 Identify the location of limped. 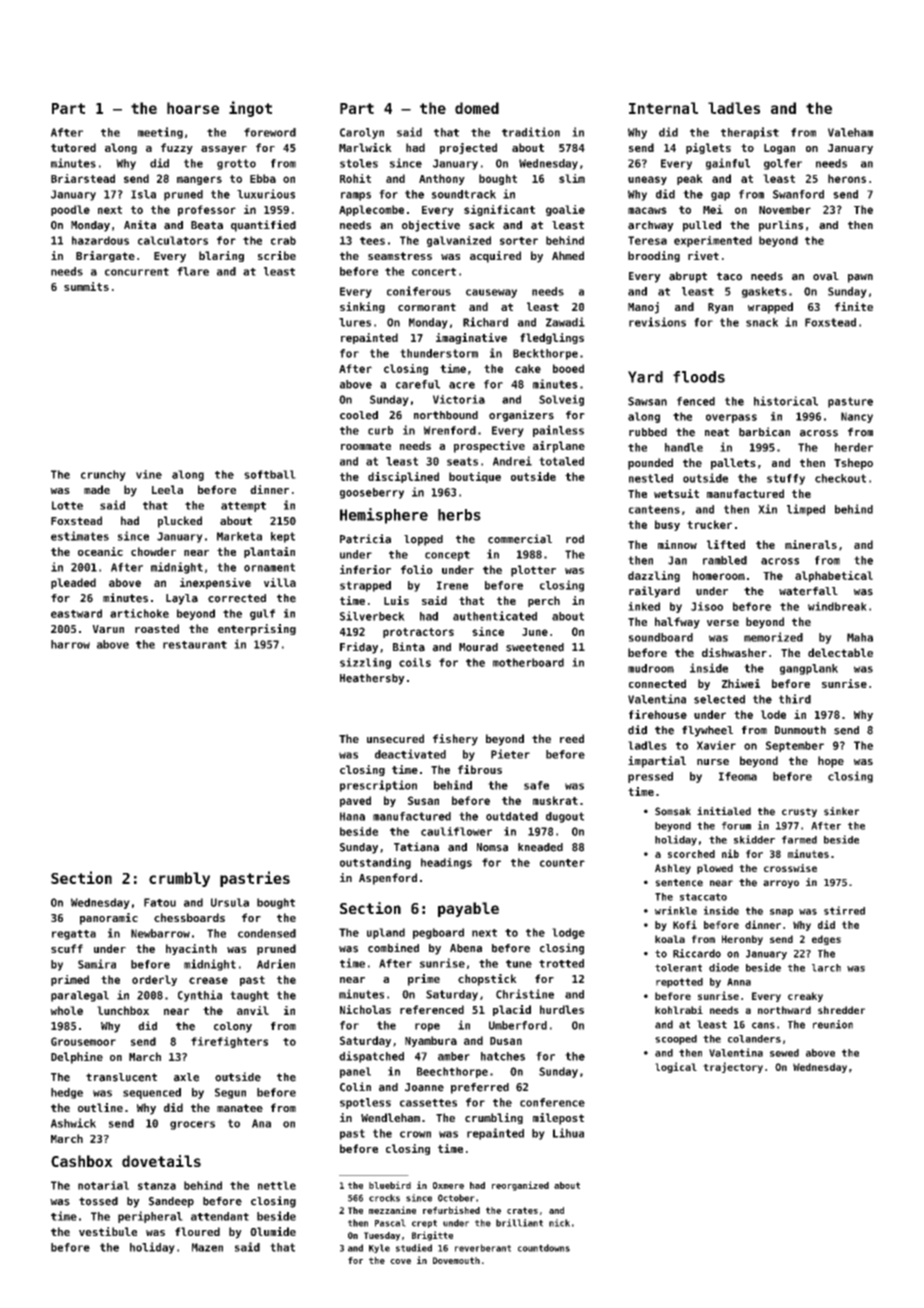
(806, 510).
